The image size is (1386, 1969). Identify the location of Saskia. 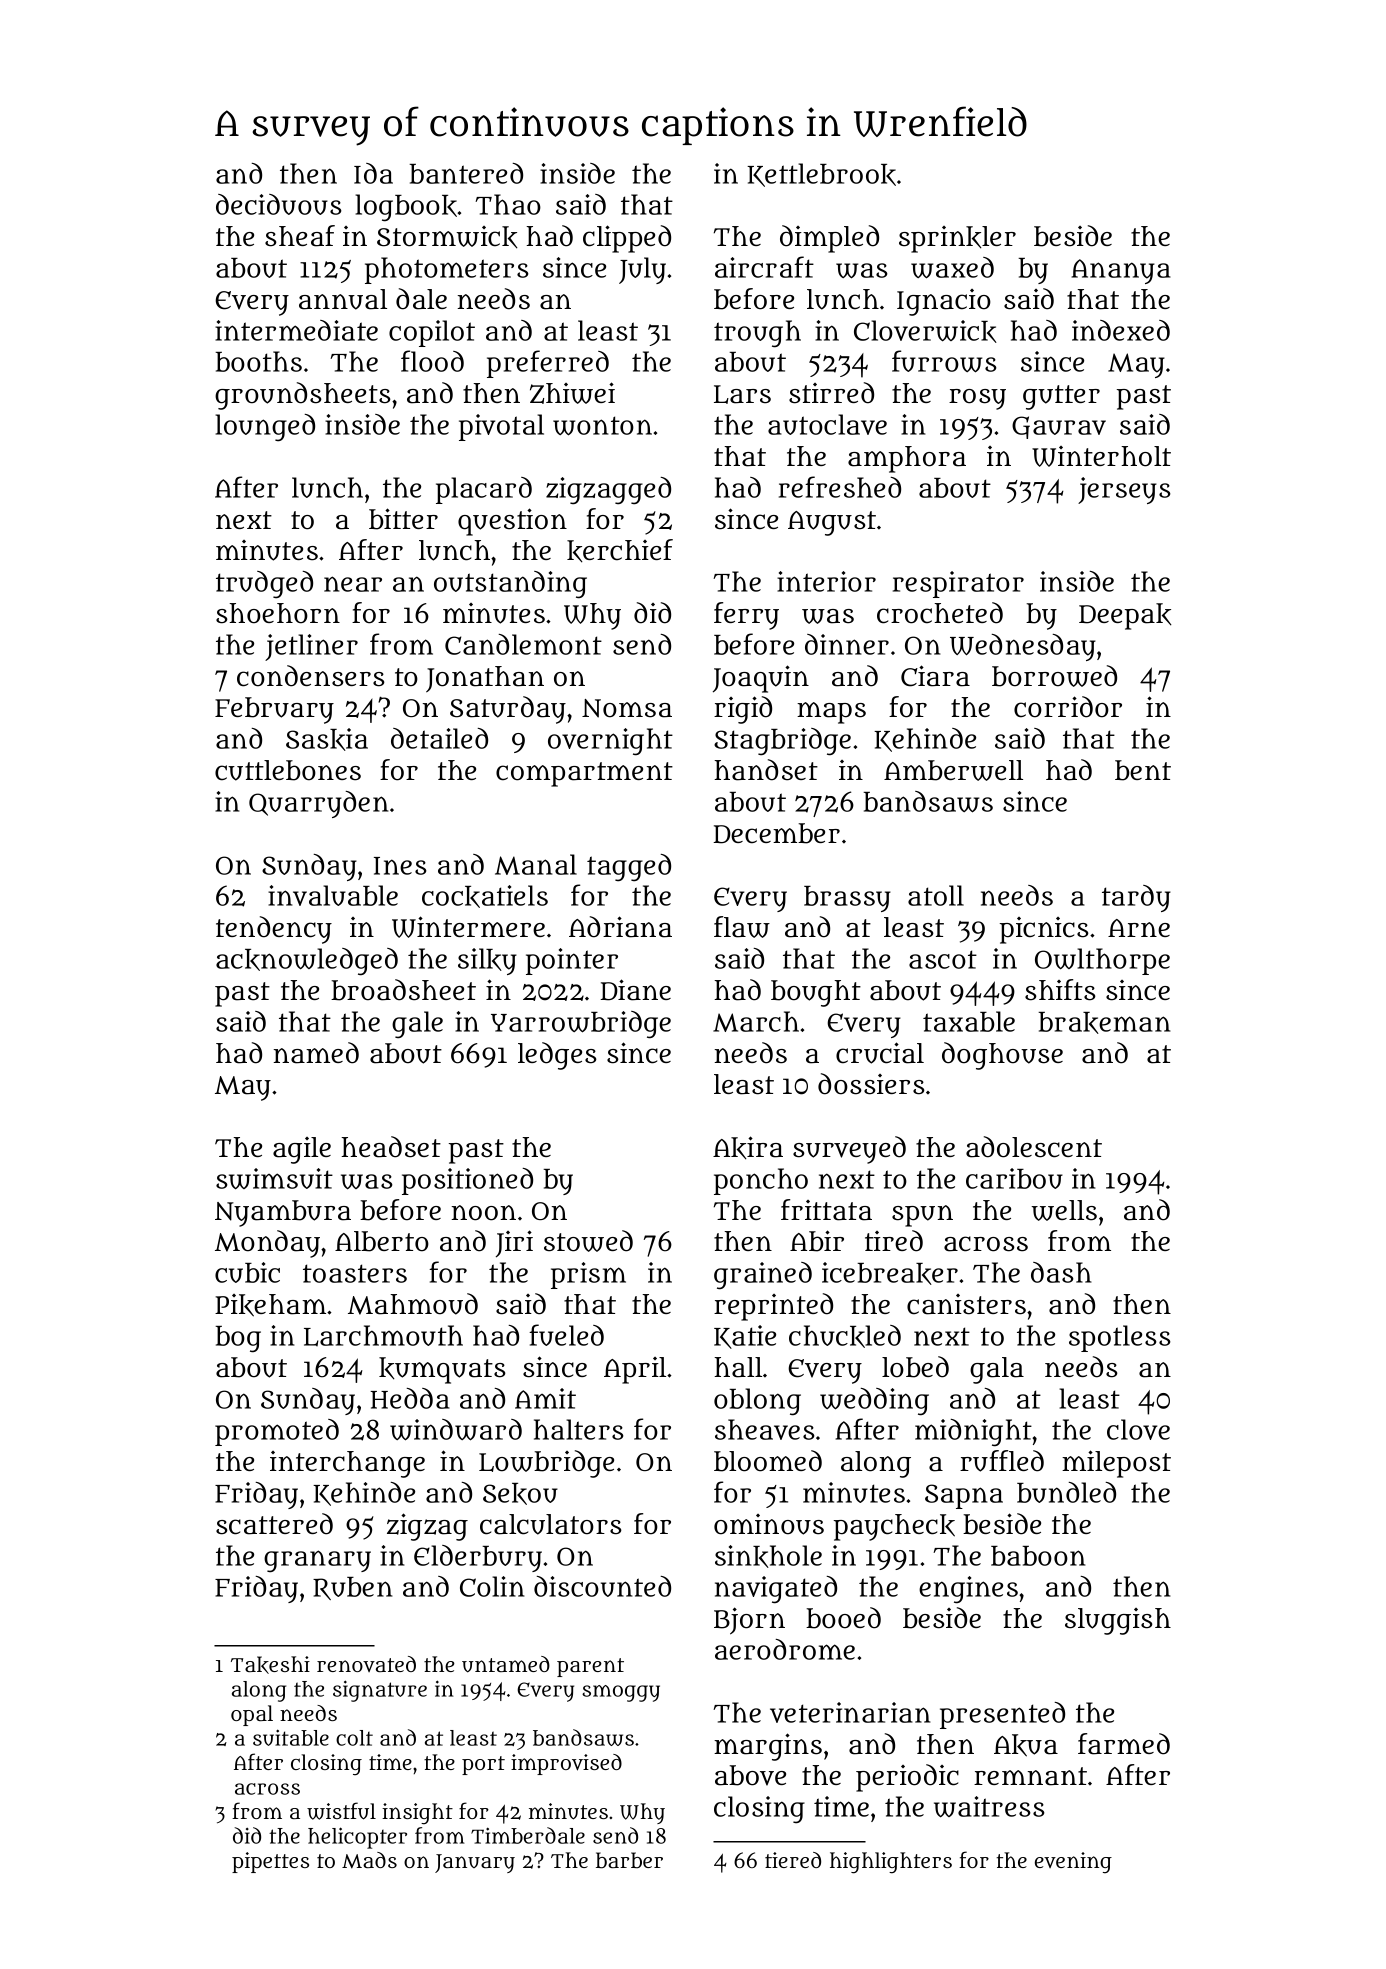
(327, 739).
